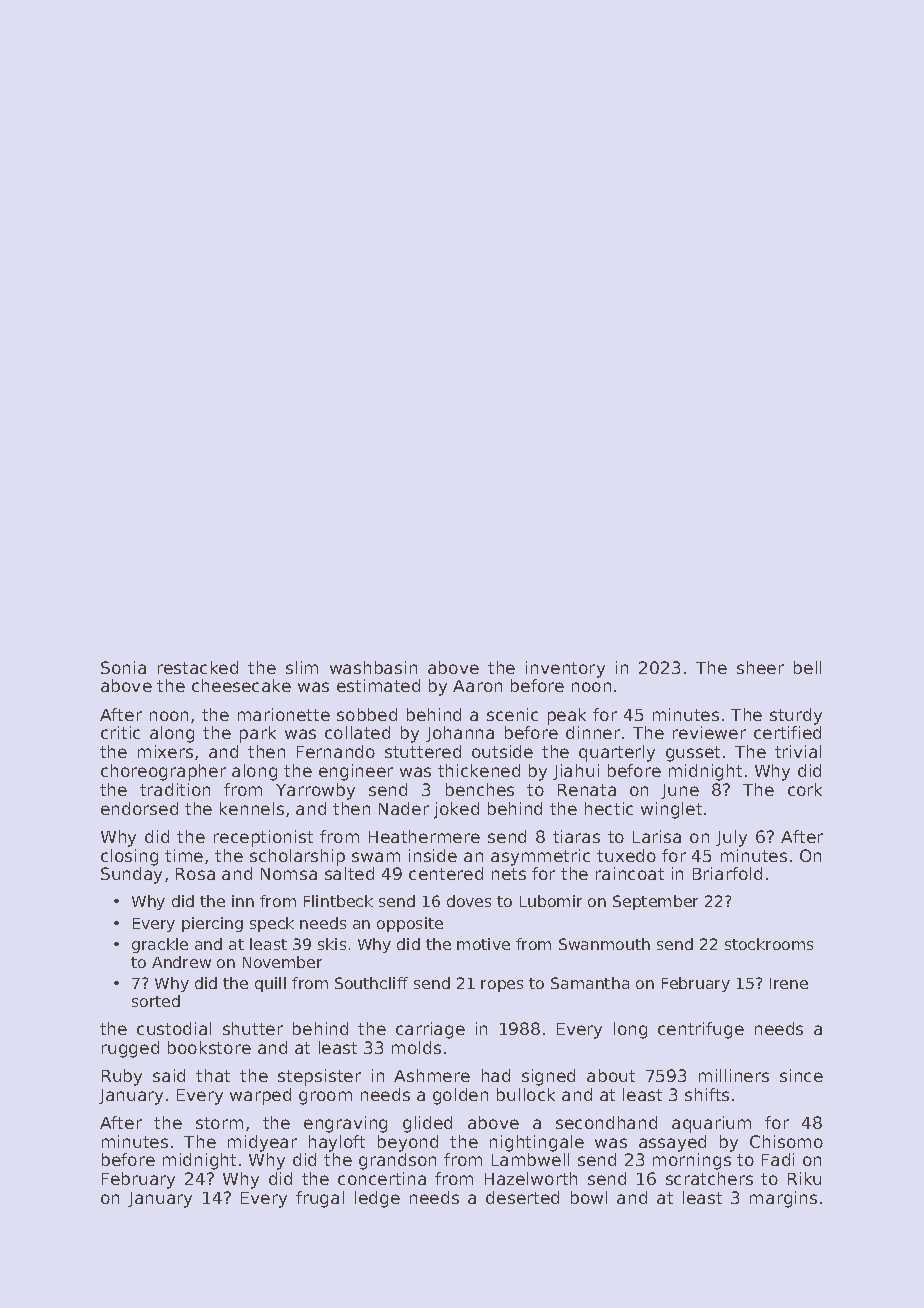 Image resolution: width=924 pixels, height=1308 pixels. What do you see at coordinates (783, 1199) in the screenshot?
I see `margins` at bounding box center [783, 1199].
